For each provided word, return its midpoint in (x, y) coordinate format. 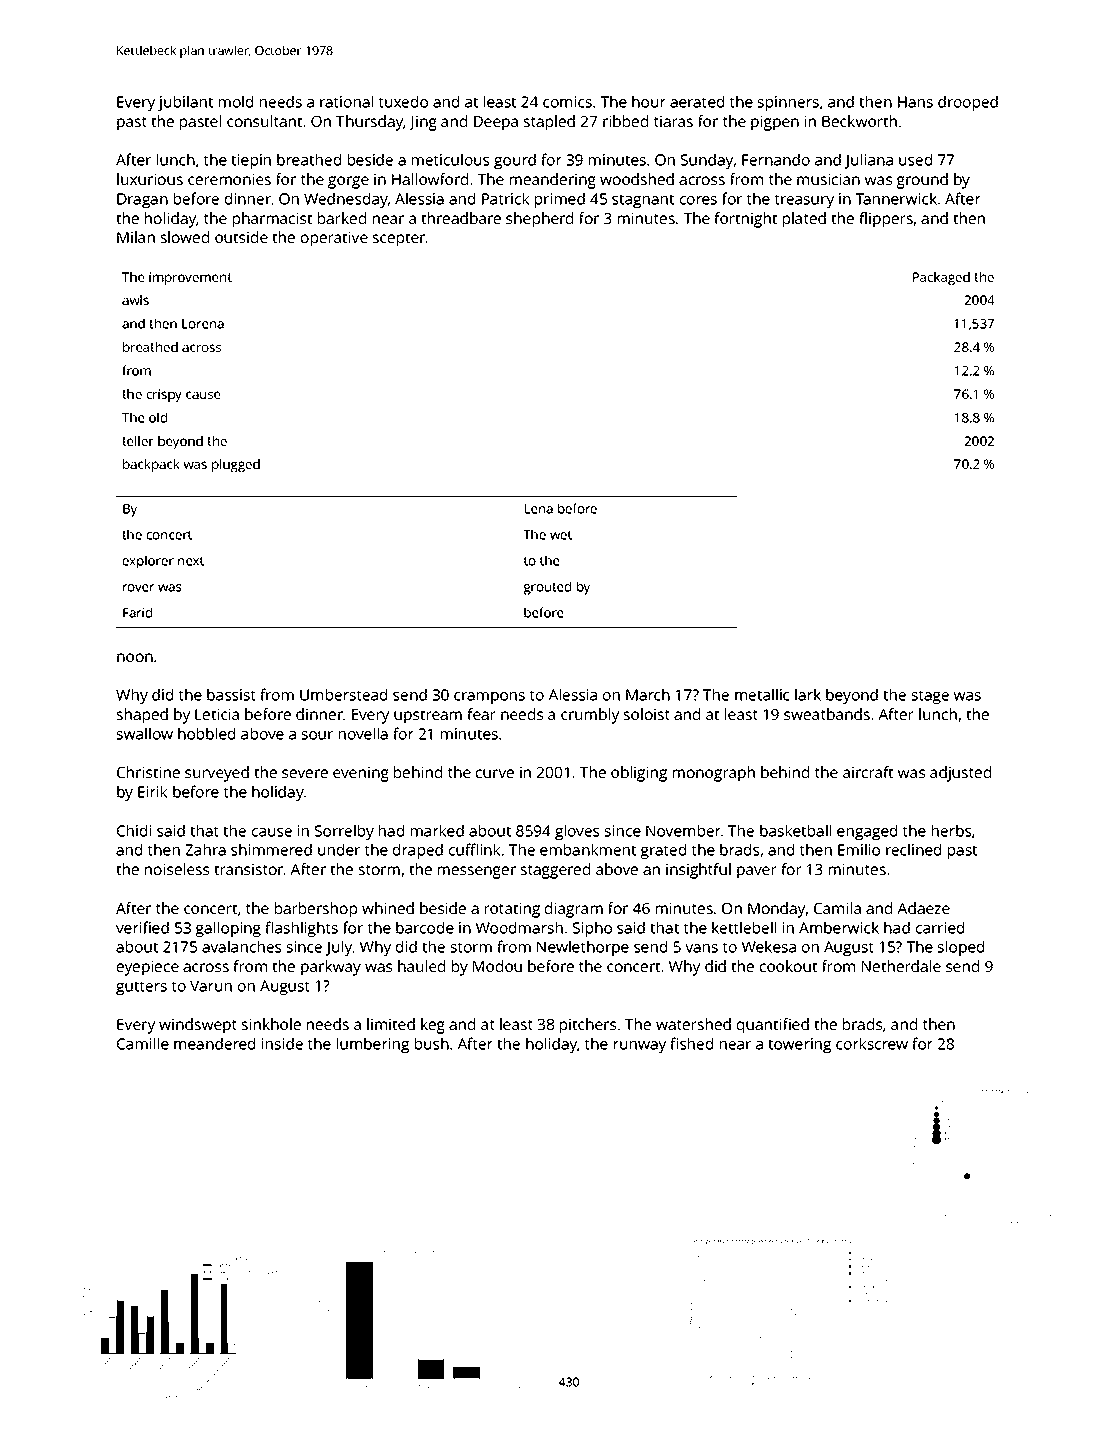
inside (282, 1043)
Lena (539, 509)
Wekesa (769, 946)
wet (561, 535)
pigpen (775, 123)
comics (567, 102)
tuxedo (403, 101)
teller (138, 441)
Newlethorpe (583, 948)
